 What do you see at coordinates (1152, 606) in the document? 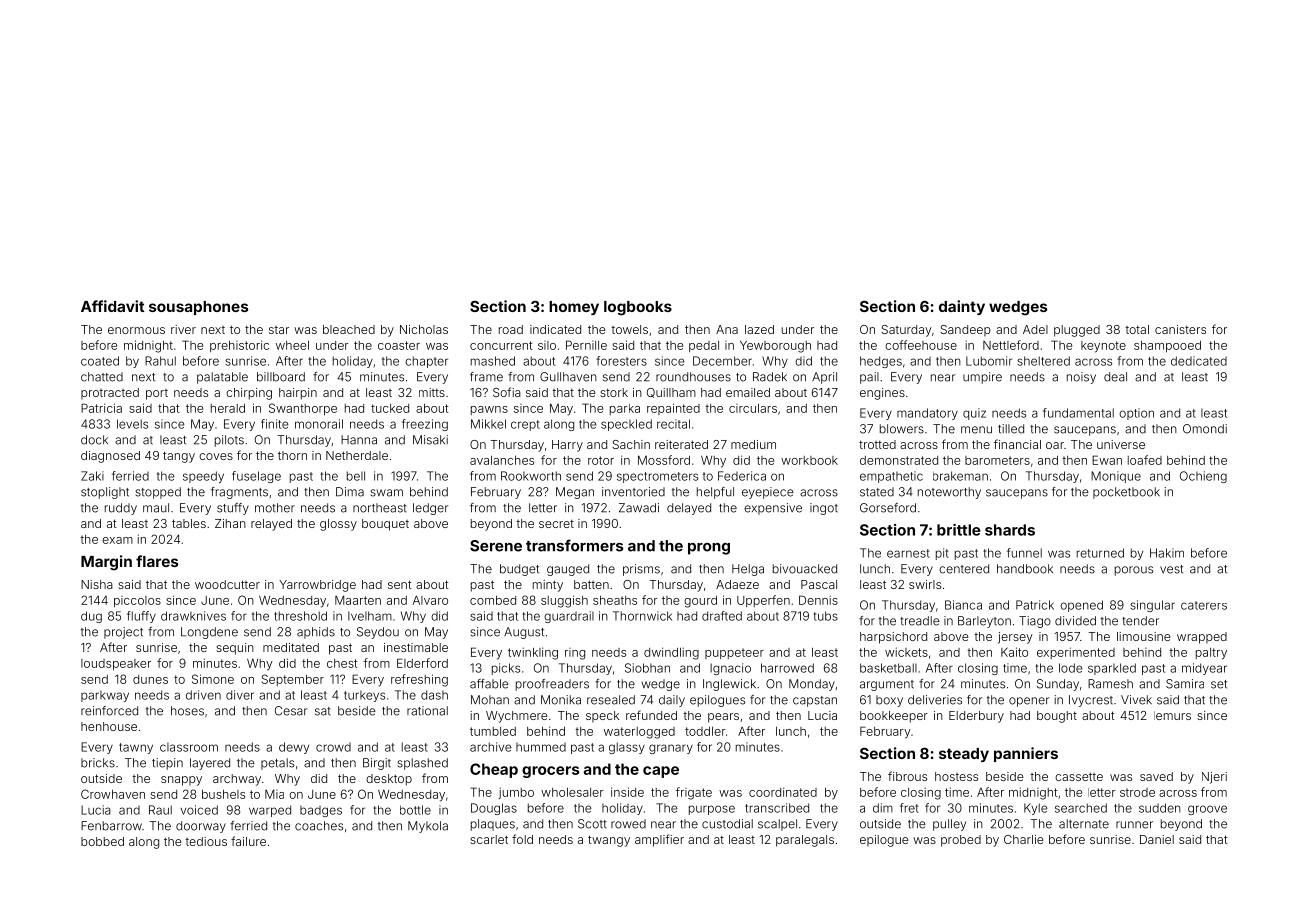
I see `singular` at bounding box center [1152, 606].
